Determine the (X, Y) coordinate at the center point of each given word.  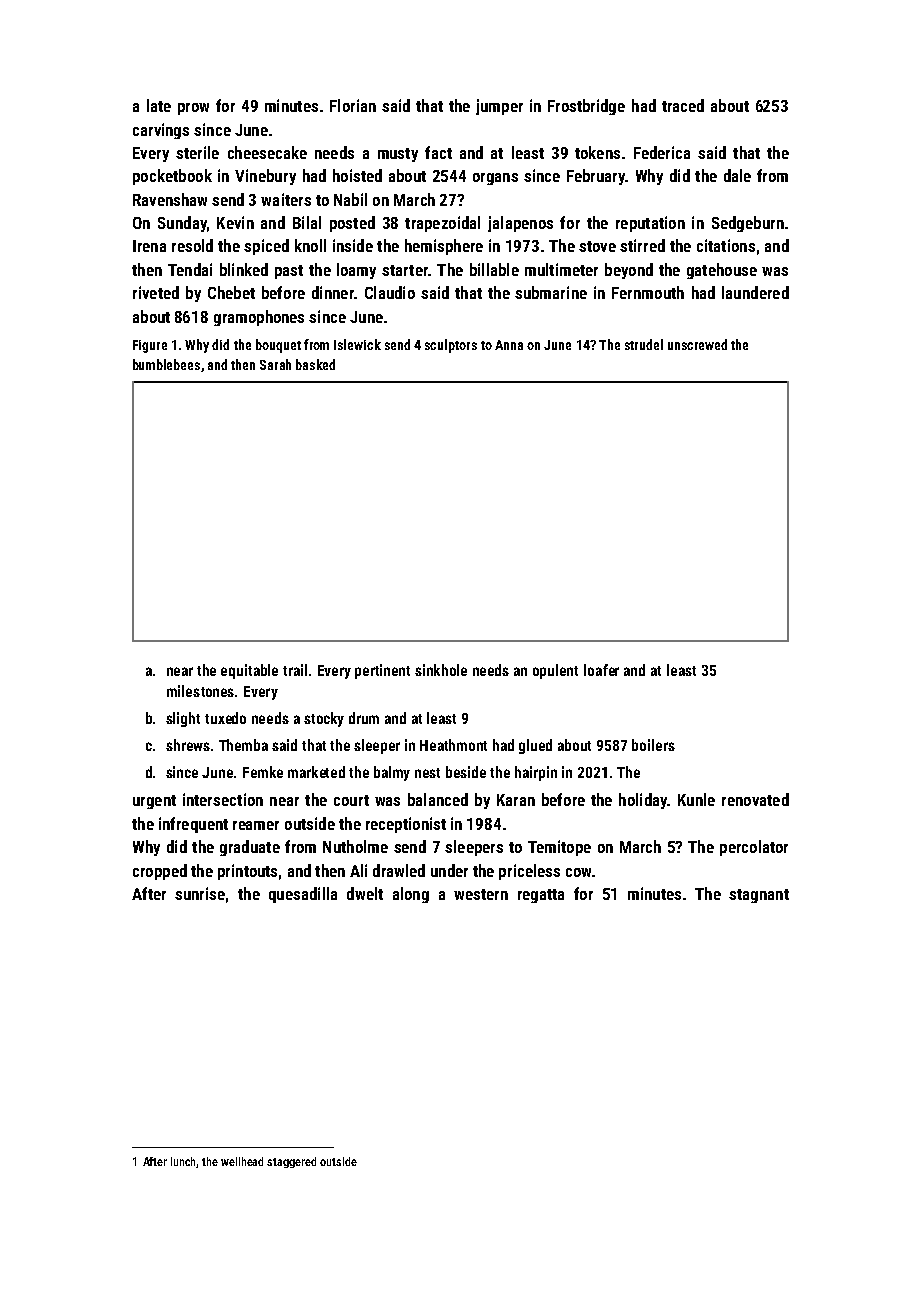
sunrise (200, 893)
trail (295, 670)
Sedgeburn (748, 224)
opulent (555, 671)
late (159, 105)
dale (737, 175)
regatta (541, 896)
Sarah (275, 364)
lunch (184, 1162)
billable (494, 269)
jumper (499, 107)
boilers (653, 745)
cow (578, 872)
